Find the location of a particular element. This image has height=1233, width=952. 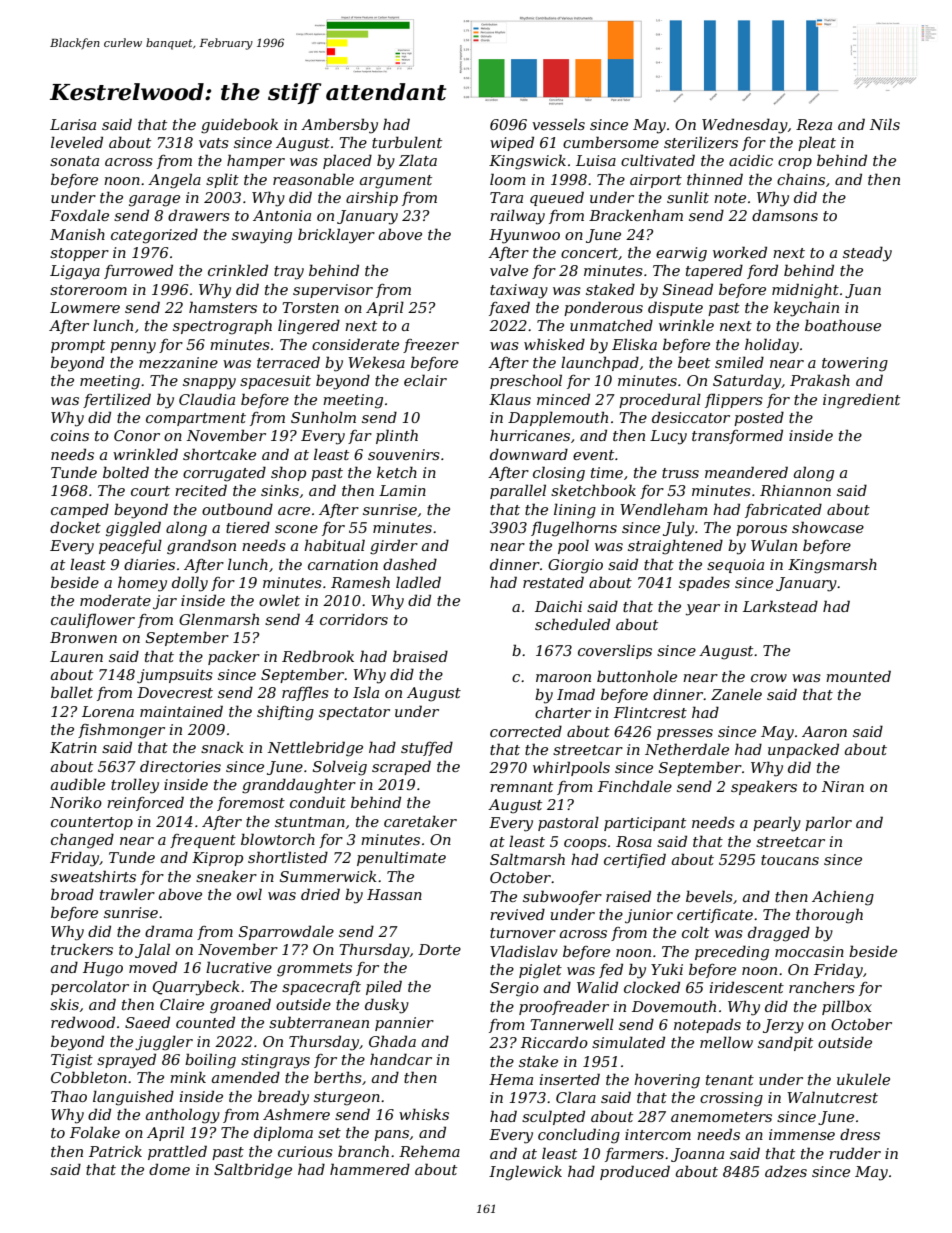

Lauren is located at coordinates (76, 656).
